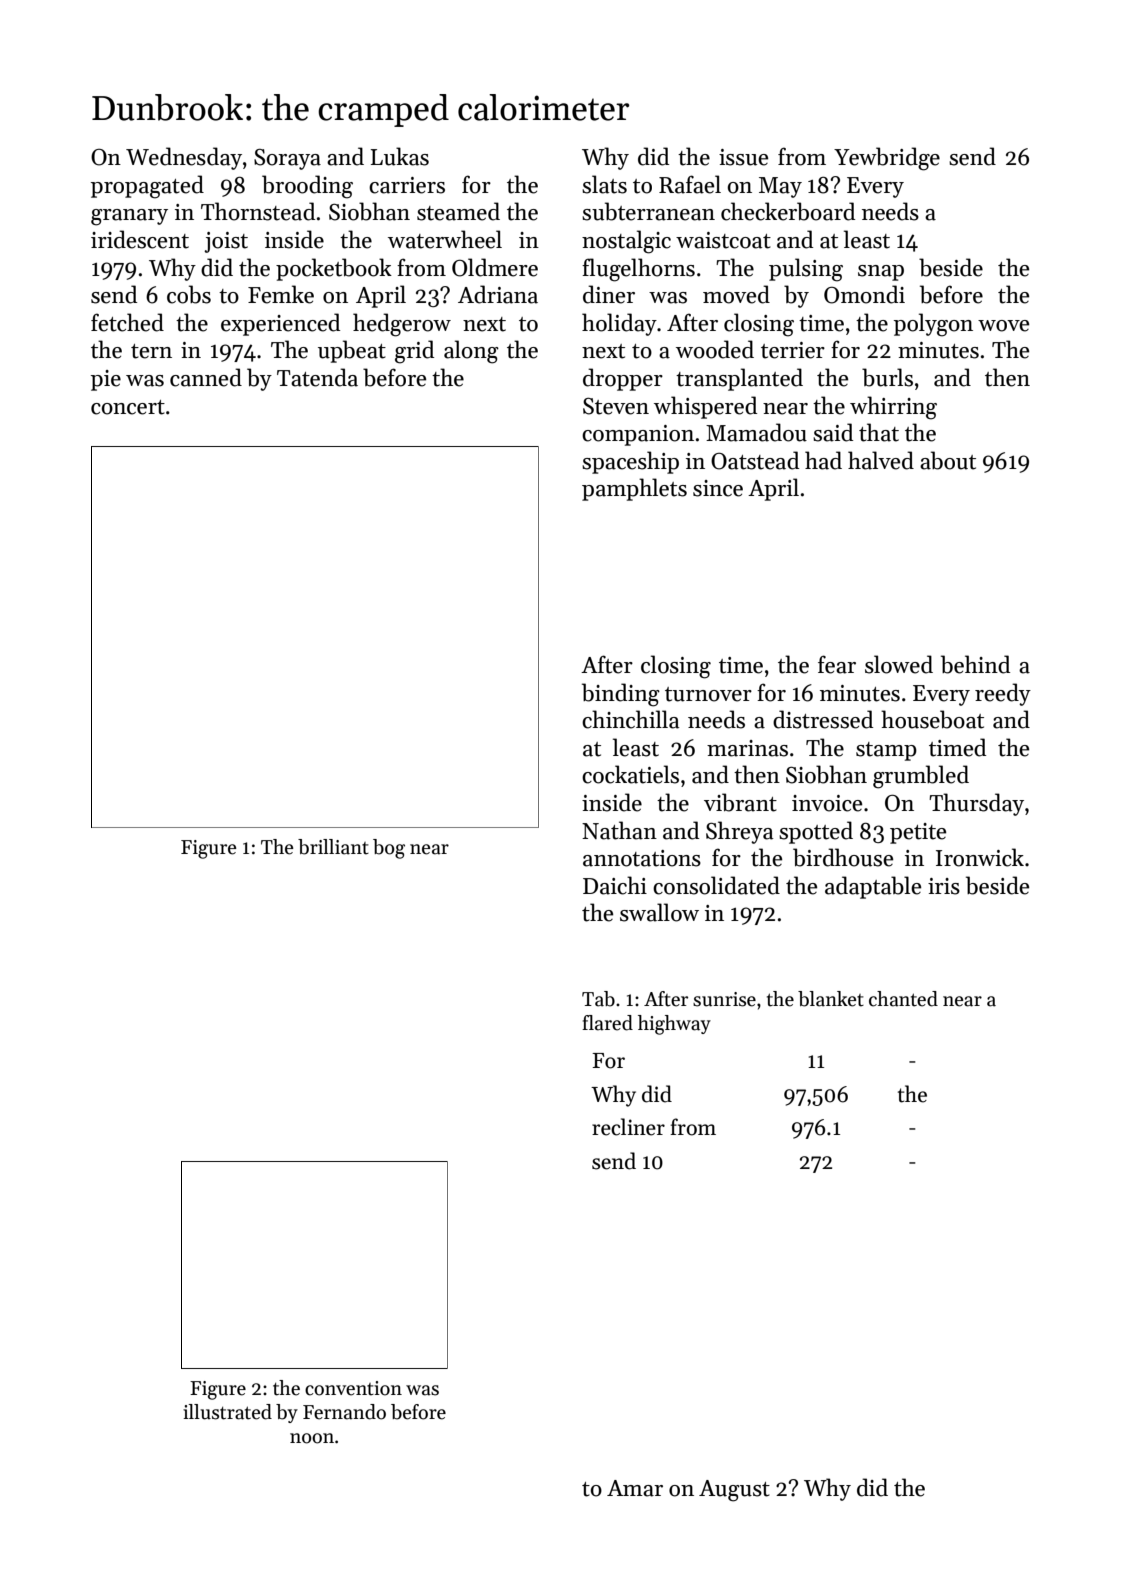 Image resolution: width=1121 pixels, height=1586 pixels. Describe the element at coordinates (399, 156) in the screenshot. I see `Lukas` at that location.
